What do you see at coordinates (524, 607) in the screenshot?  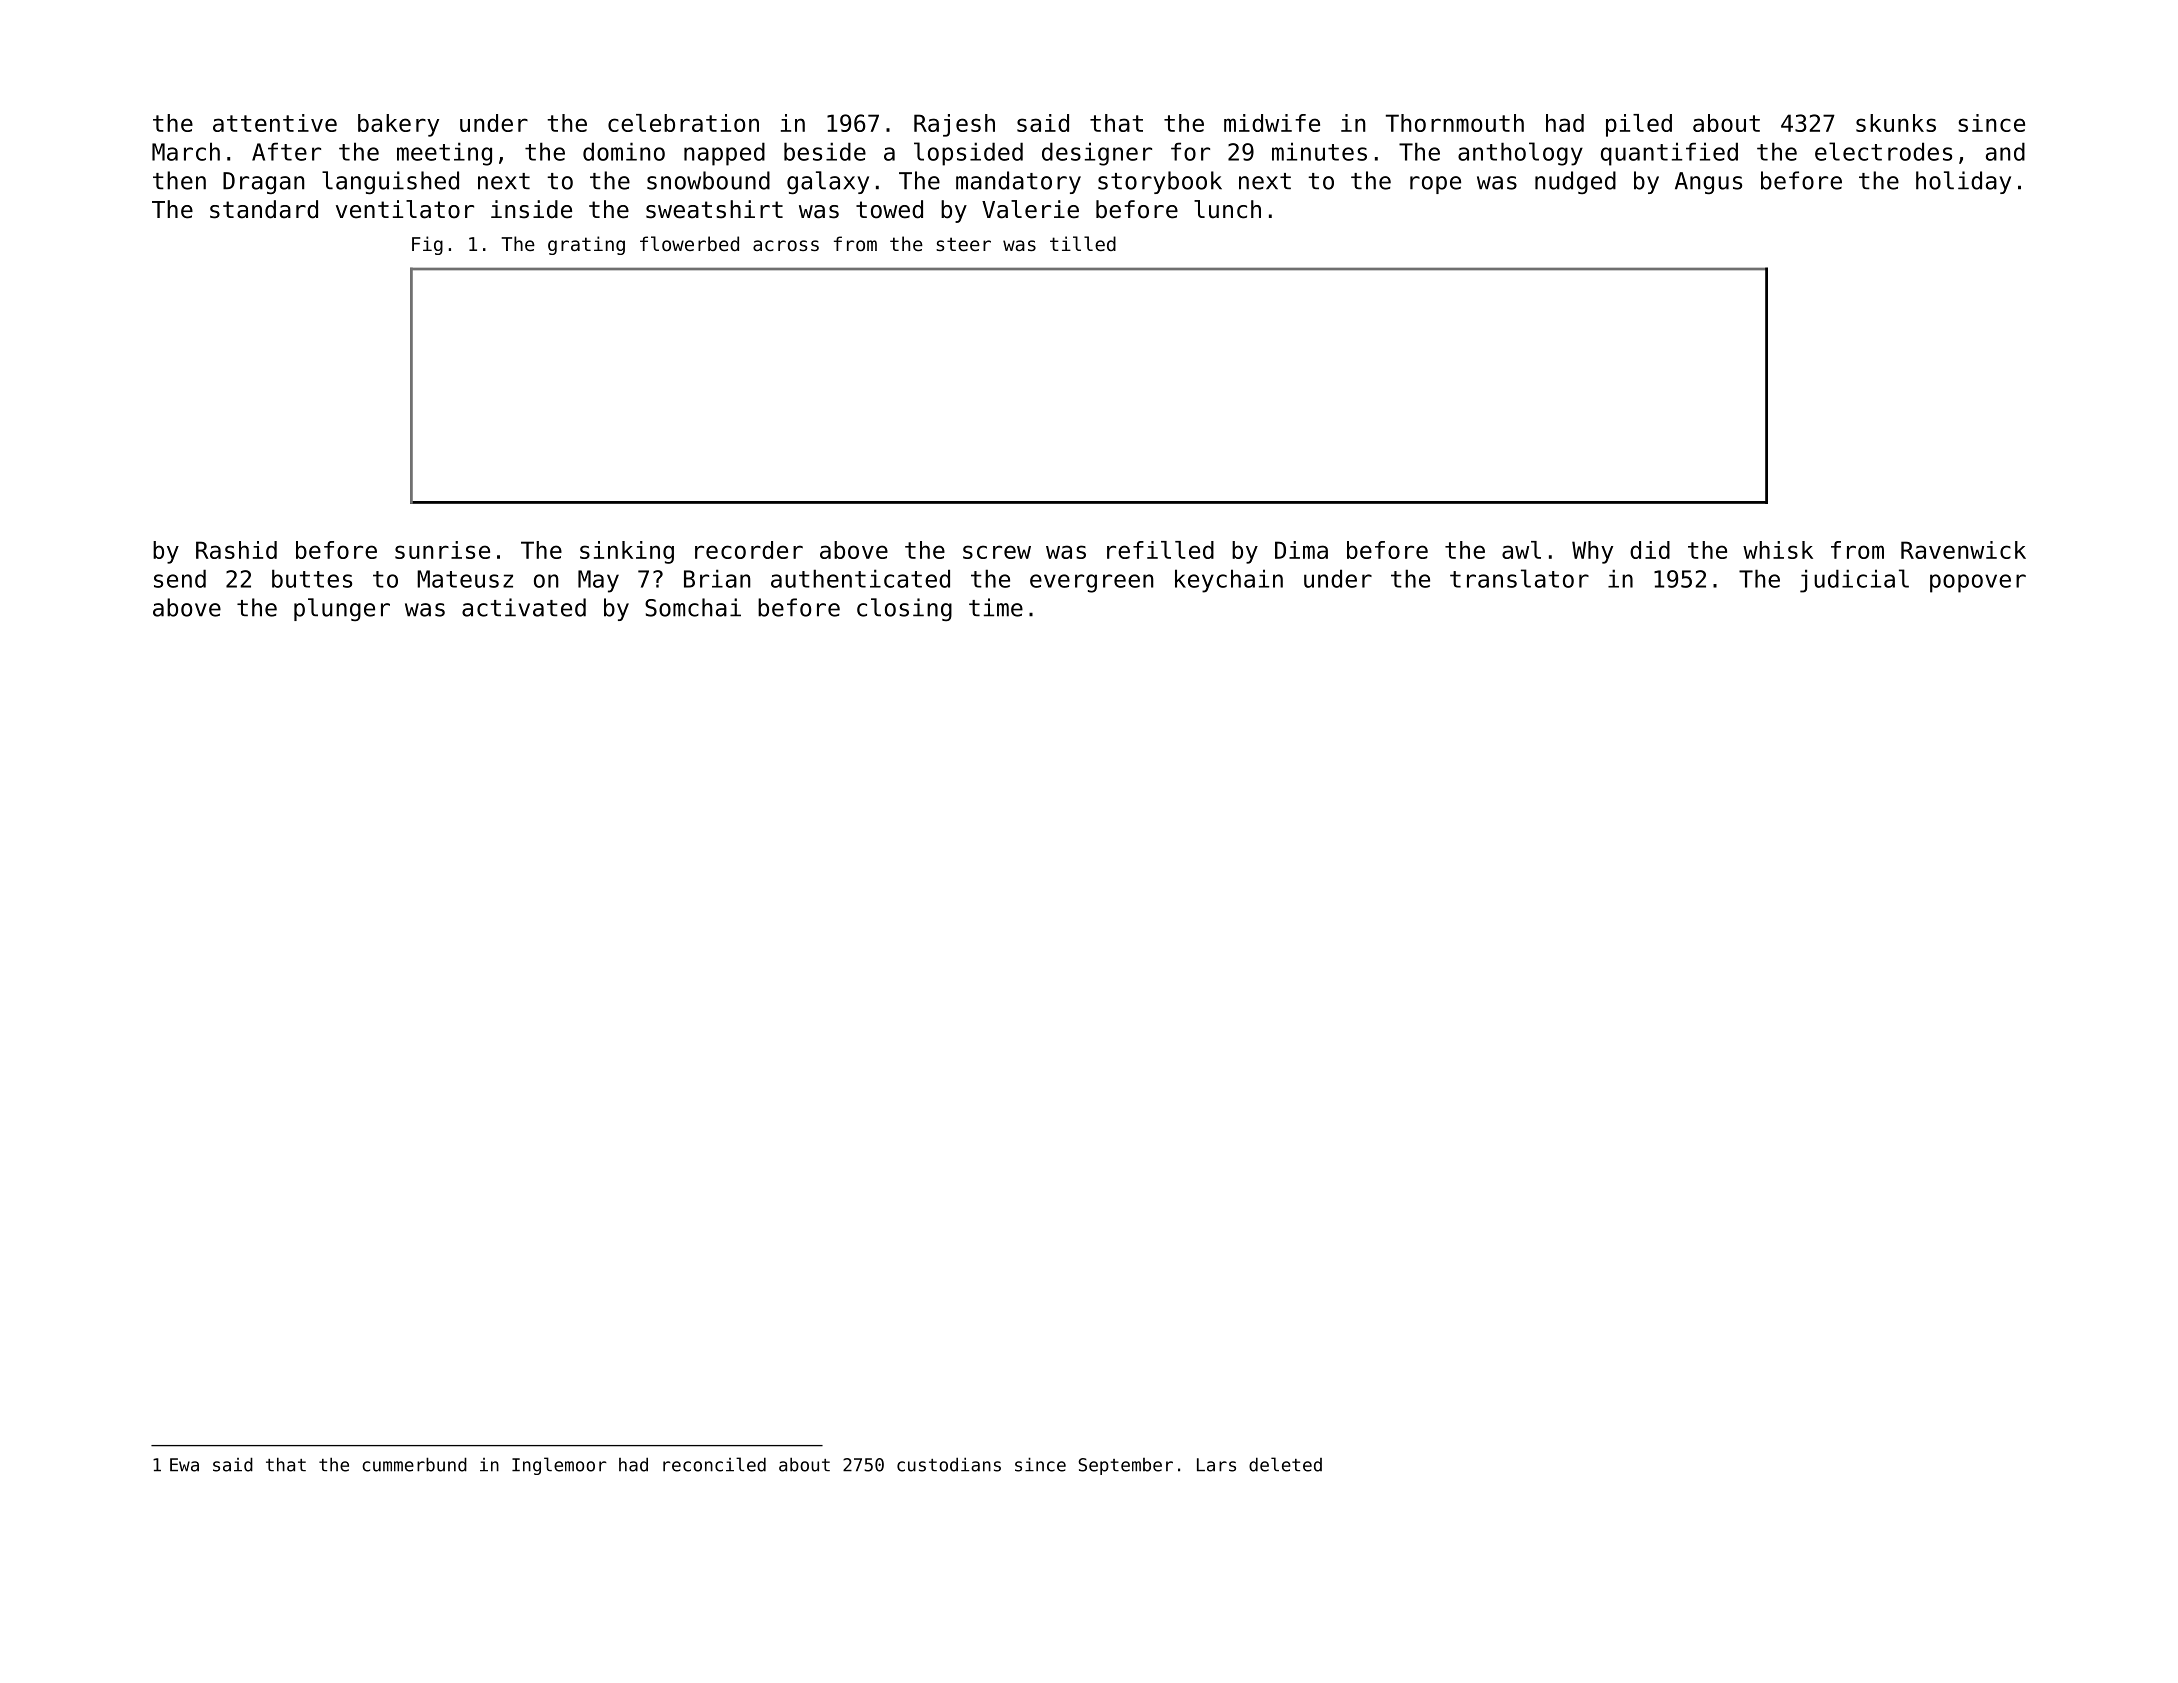 I see `activated` at bounding box center [524, 607].
